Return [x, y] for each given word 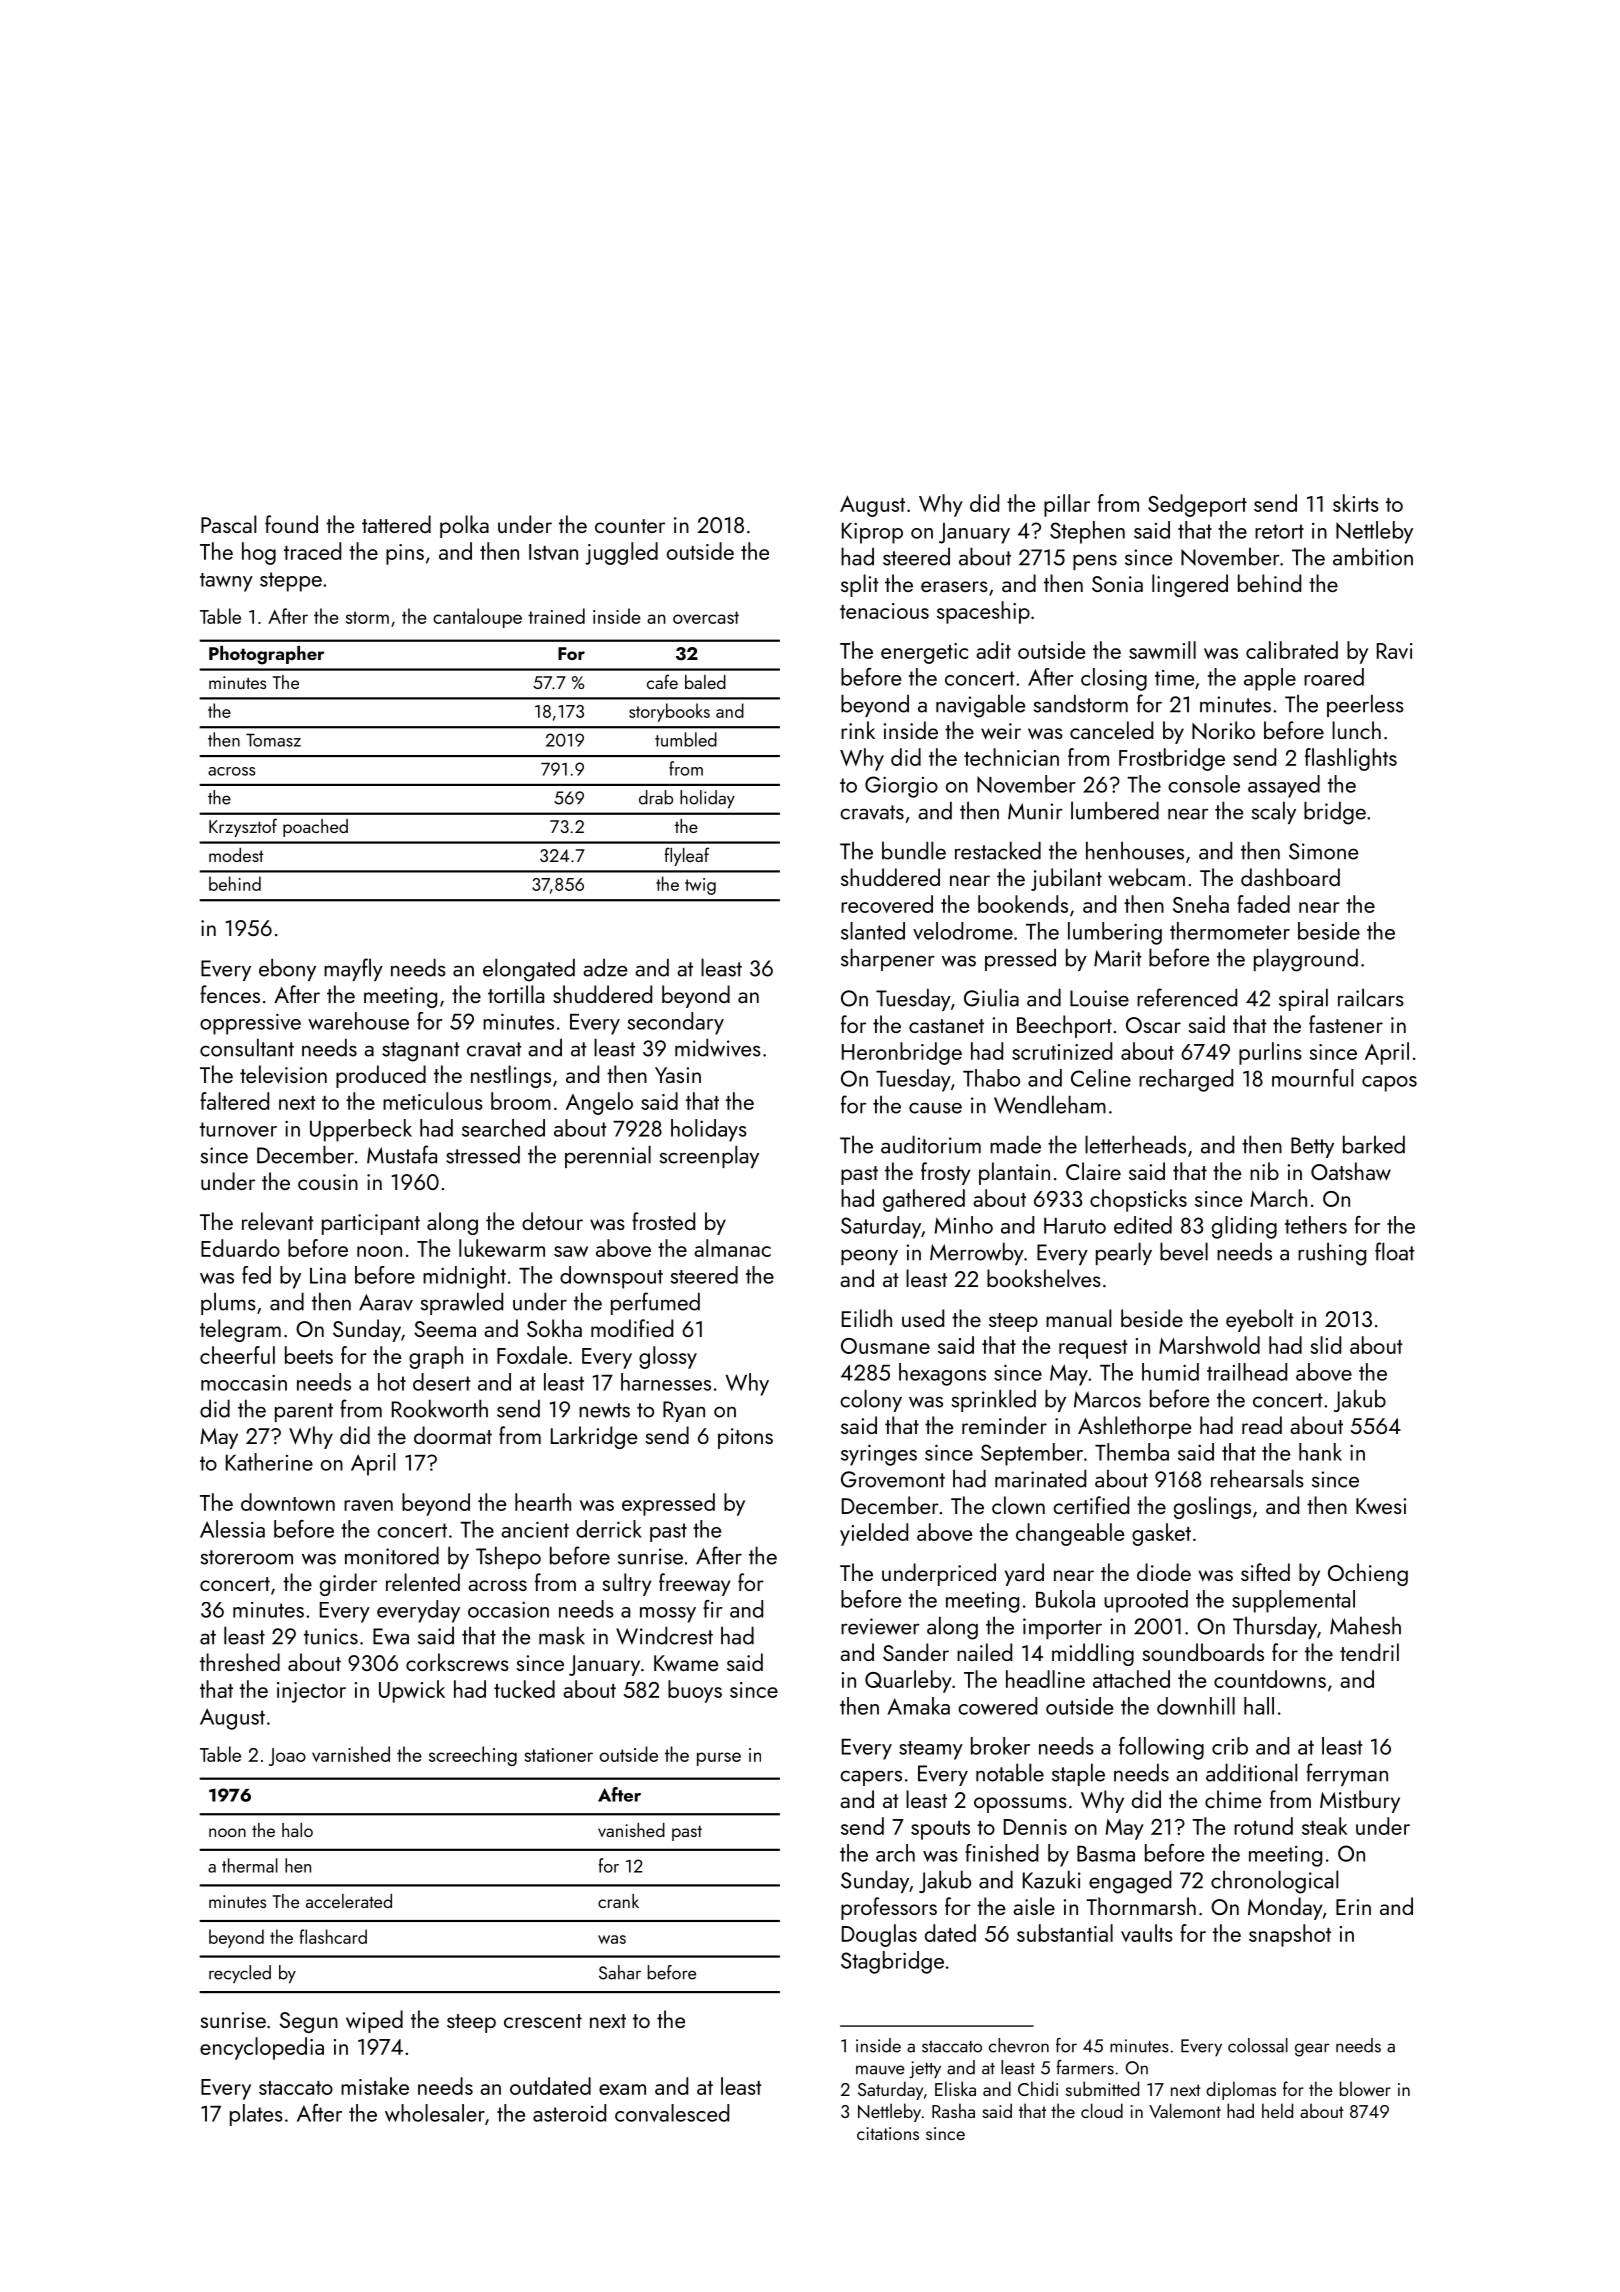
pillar [1067, 505]
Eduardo [240, 1248]
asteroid [569, 2113]
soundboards [1203, 1652]
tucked [524, 1689]
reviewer [880, 1626]
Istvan [553, 552]
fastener [1346, 1024]
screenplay [709, 1156]
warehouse [358, 1021]
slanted [873, 931]
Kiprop [872, 533]
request [1093, 1349]
